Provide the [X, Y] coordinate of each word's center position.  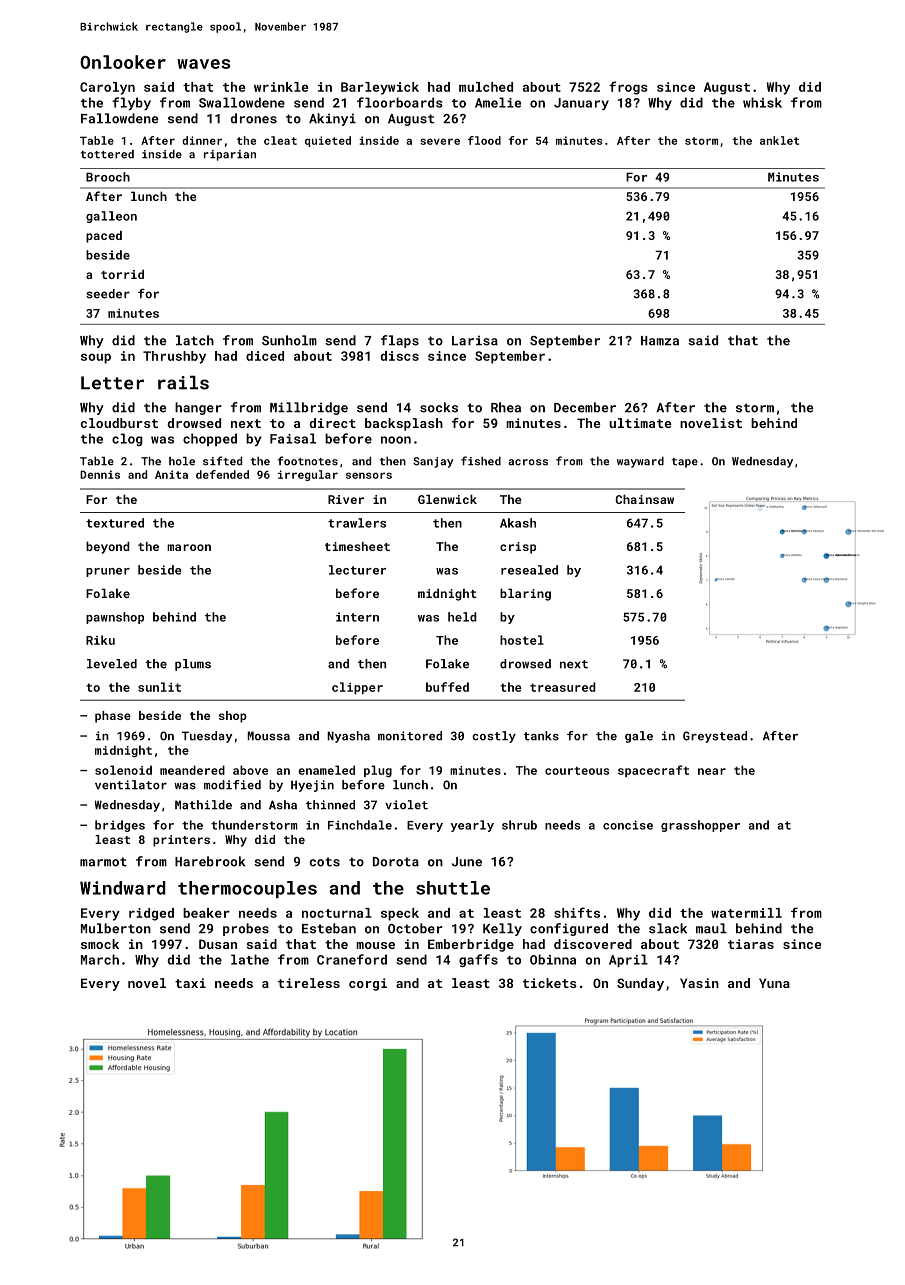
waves [203, 64]
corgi [368, 984]
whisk [762, 102]
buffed [447, 687]
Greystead [715, 737]
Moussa [269, 736]
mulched [486, 87]
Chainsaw [644, 499]
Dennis [100, 474]
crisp [518, 548]
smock [100, 944]
